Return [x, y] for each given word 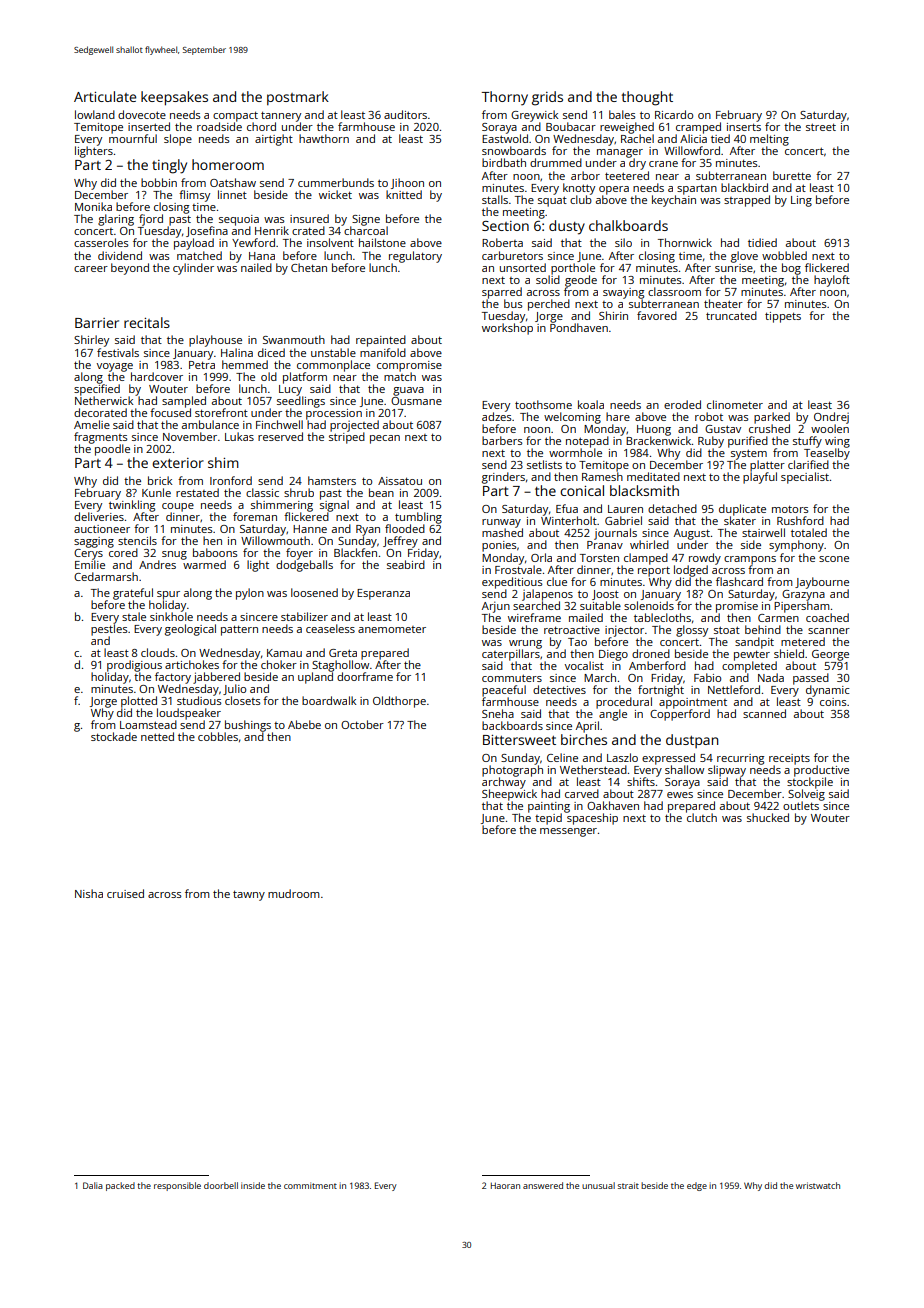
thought [647, 98]
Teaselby [827, 454]
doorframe [365, 676]
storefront [221, 412]
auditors [405, 114]
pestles [109, 630]
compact [235, 116]
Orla [541, 557]
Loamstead [148, 724]
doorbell [221, 1185]
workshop [507, 329]
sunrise [734, 268]
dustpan [692, 741]
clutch [702, 817]
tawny [249, 895]
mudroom [294, 893]
